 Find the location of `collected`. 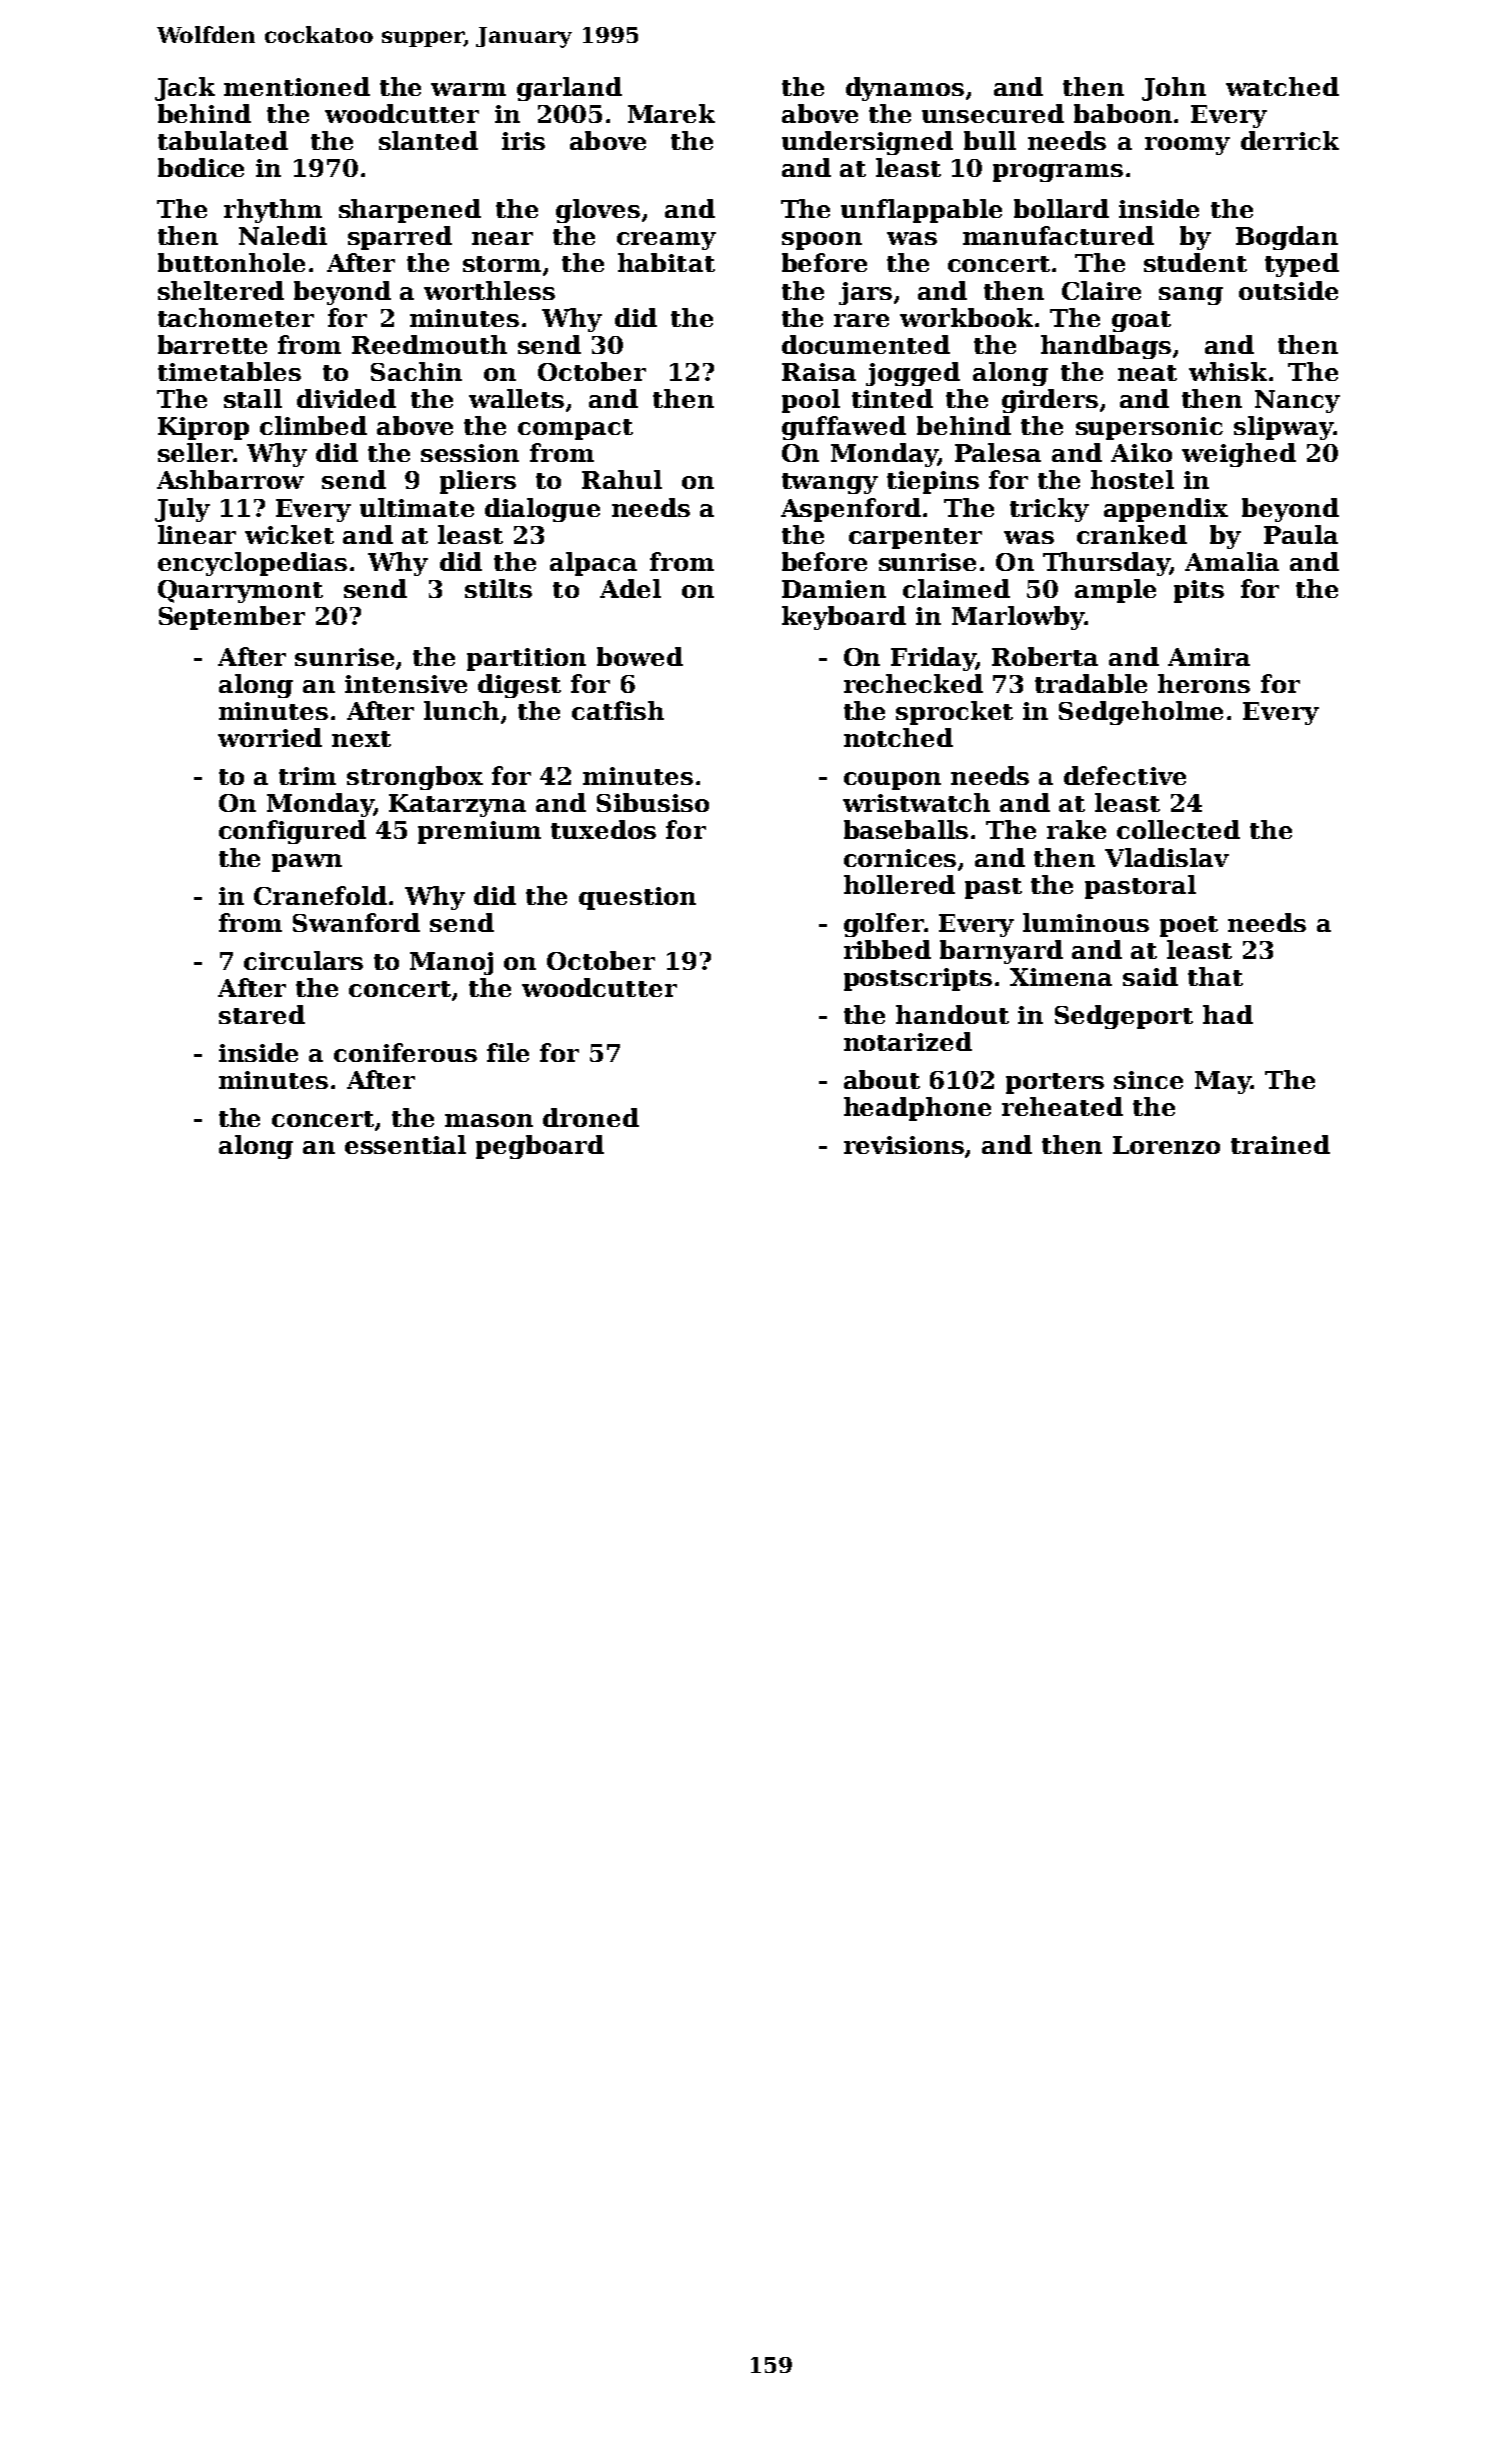

collected is located at coordinates (1178, 829).
